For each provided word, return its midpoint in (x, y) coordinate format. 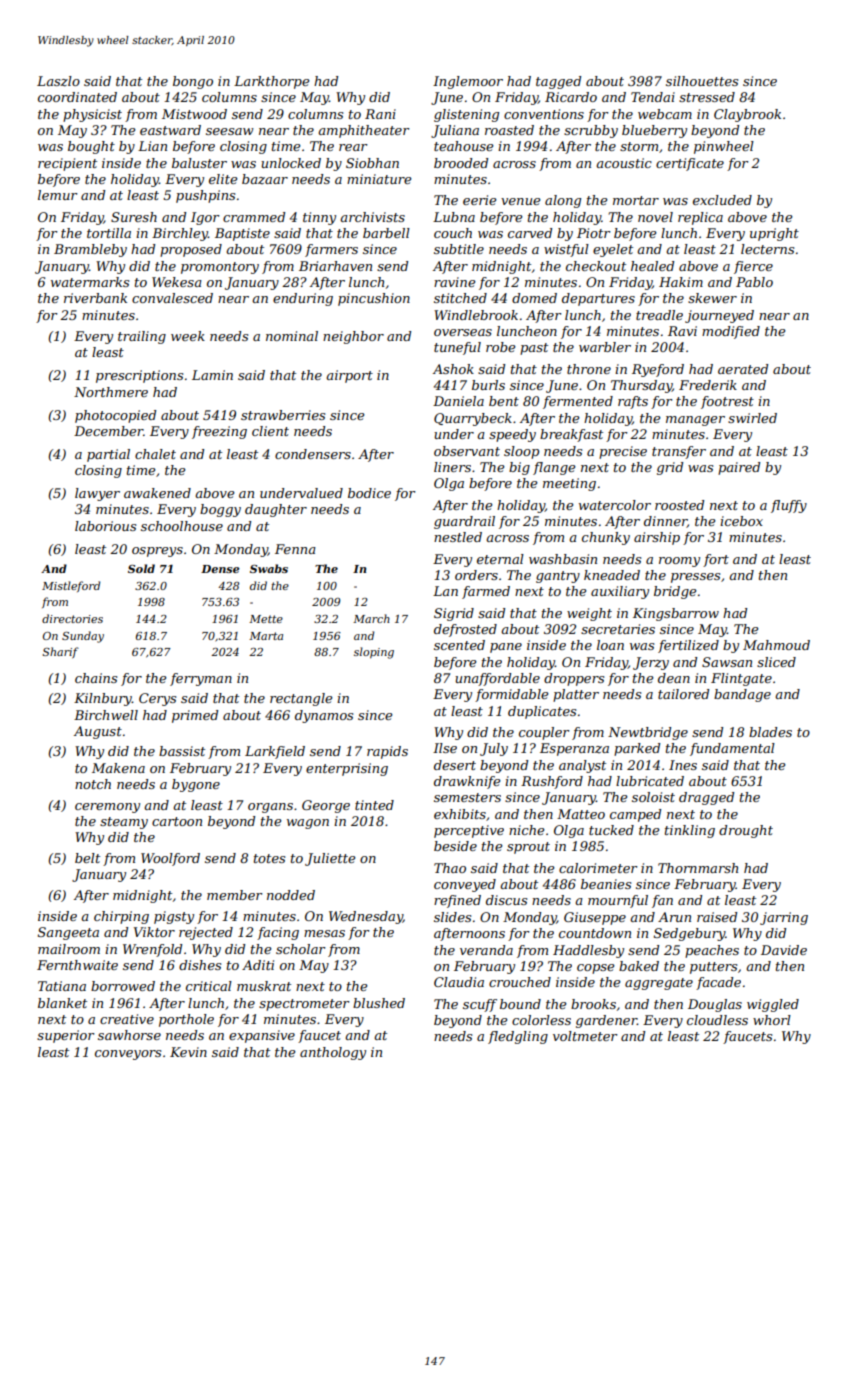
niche (526, 830)
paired (739, 468)
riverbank (95, 298)
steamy (124, 823)
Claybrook (747, 115)
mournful (618, 901)
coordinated (77, 97)
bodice (369, 493)
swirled (752, 418)
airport (349, 376)
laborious (105, 526)
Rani (380, 114)
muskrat (264, 986)
